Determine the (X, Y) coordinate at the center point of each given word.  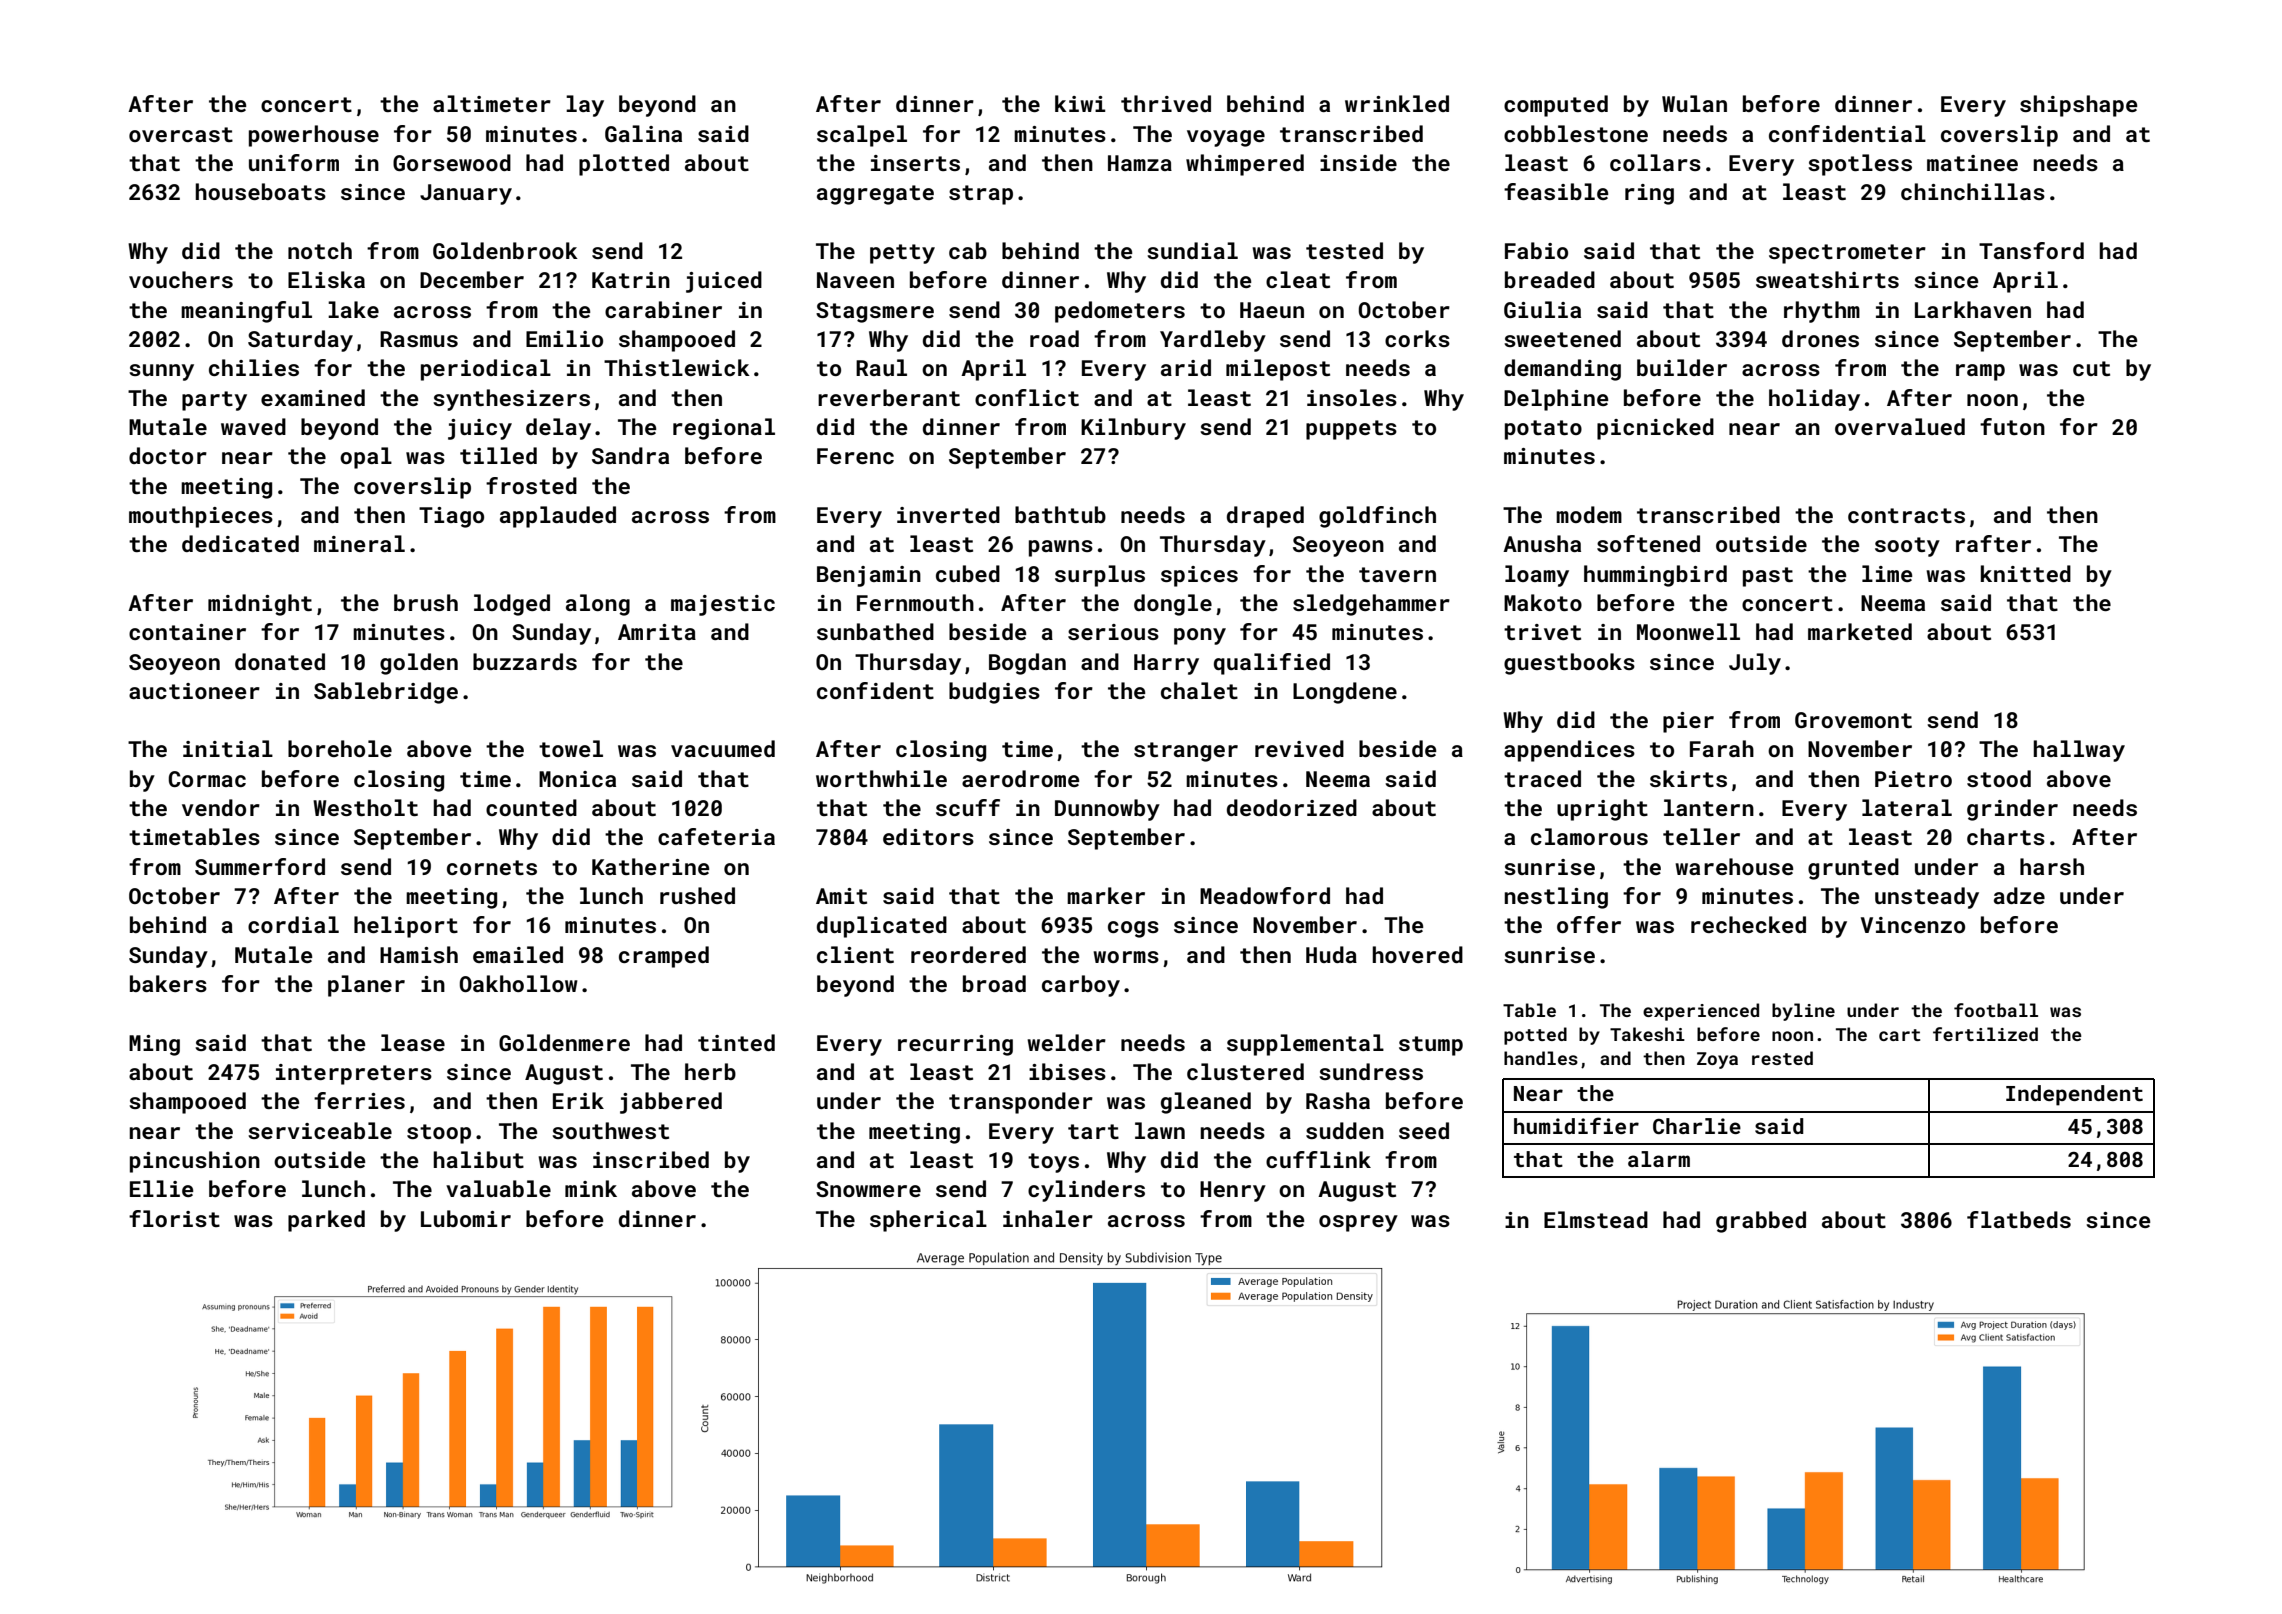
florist (174, 1218)
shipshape (2078, 106)
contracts (1906, 515)
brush (426, 602)
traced (1542, 778)
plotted (624, 165)
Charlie (1697, 1126)
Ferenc (855, 456)
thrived (1166, 103)
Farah (1722, 748)
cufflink (1318, 1159)
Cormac (207, 779)
